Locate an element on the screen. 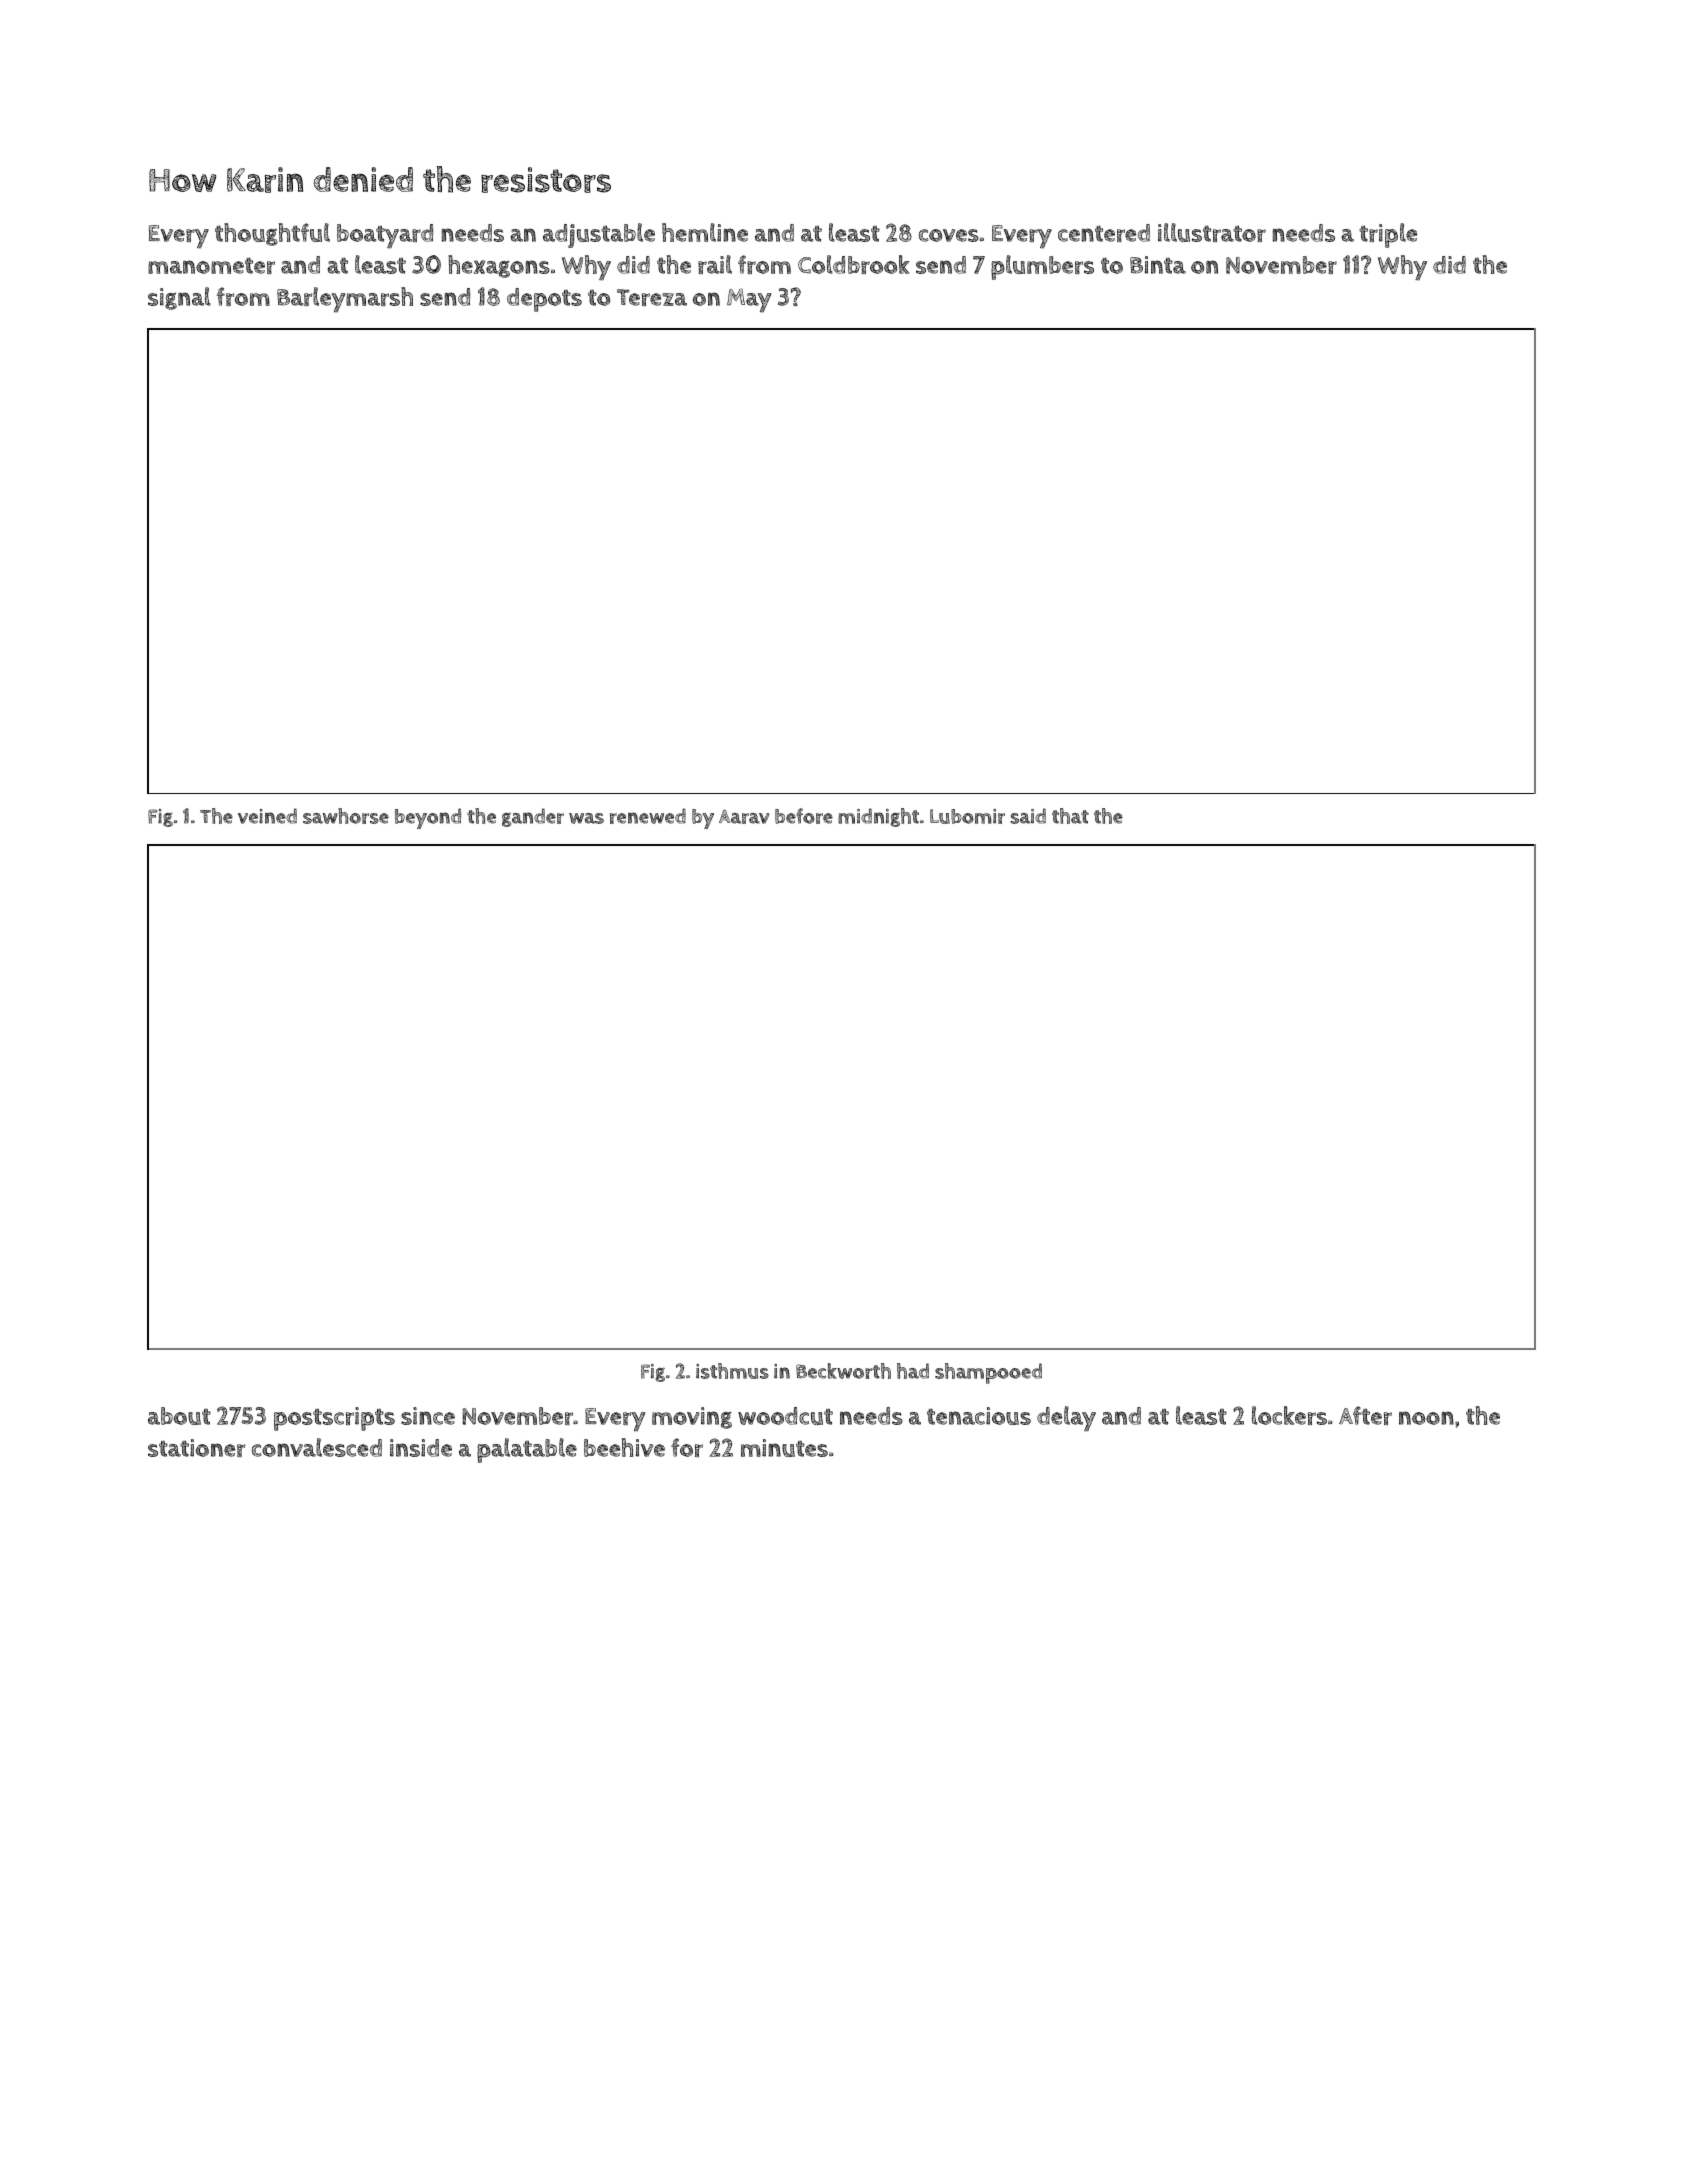 The image size is (1683, 2178). isthmus is located at coordinates (732, 1371).
